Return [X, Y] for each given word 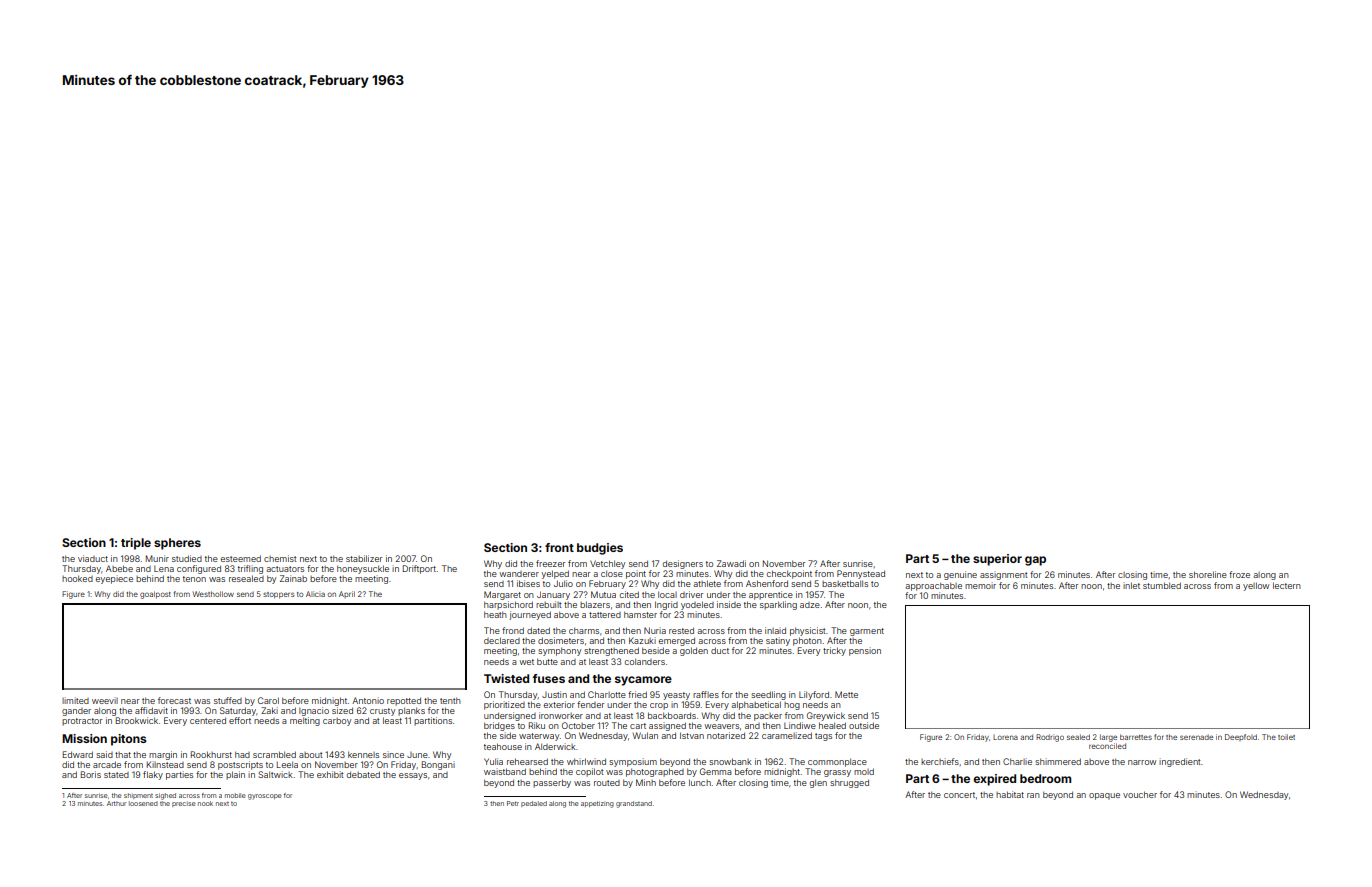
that [123, 755]
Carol [268, 700]
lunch [700, 782]
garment [867, 632]
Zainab [293, 578]
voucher [1140, 794]
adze [810, 605]
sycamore [643, 681]
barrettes [1136, 737]
